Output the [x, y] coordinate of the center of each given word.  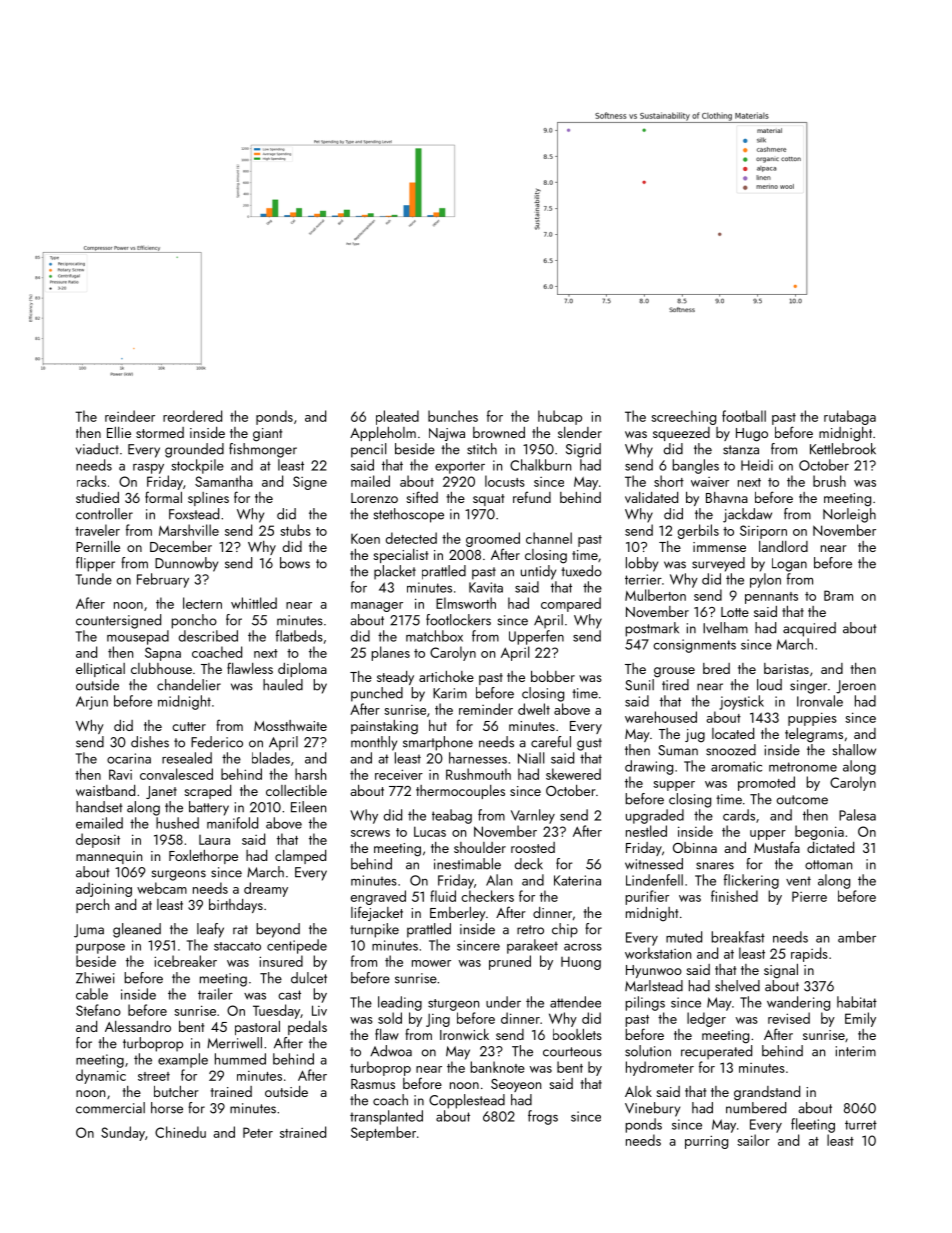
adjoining [104, 889]
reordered [192, 416]
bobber [553, 676]
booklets [577, 1034]
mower [431, 963]
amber [857, 937]
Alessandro [138, 1026]
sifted [422, 497]
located [733, 733]
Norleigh [849, 515]
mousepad [138, 637]
